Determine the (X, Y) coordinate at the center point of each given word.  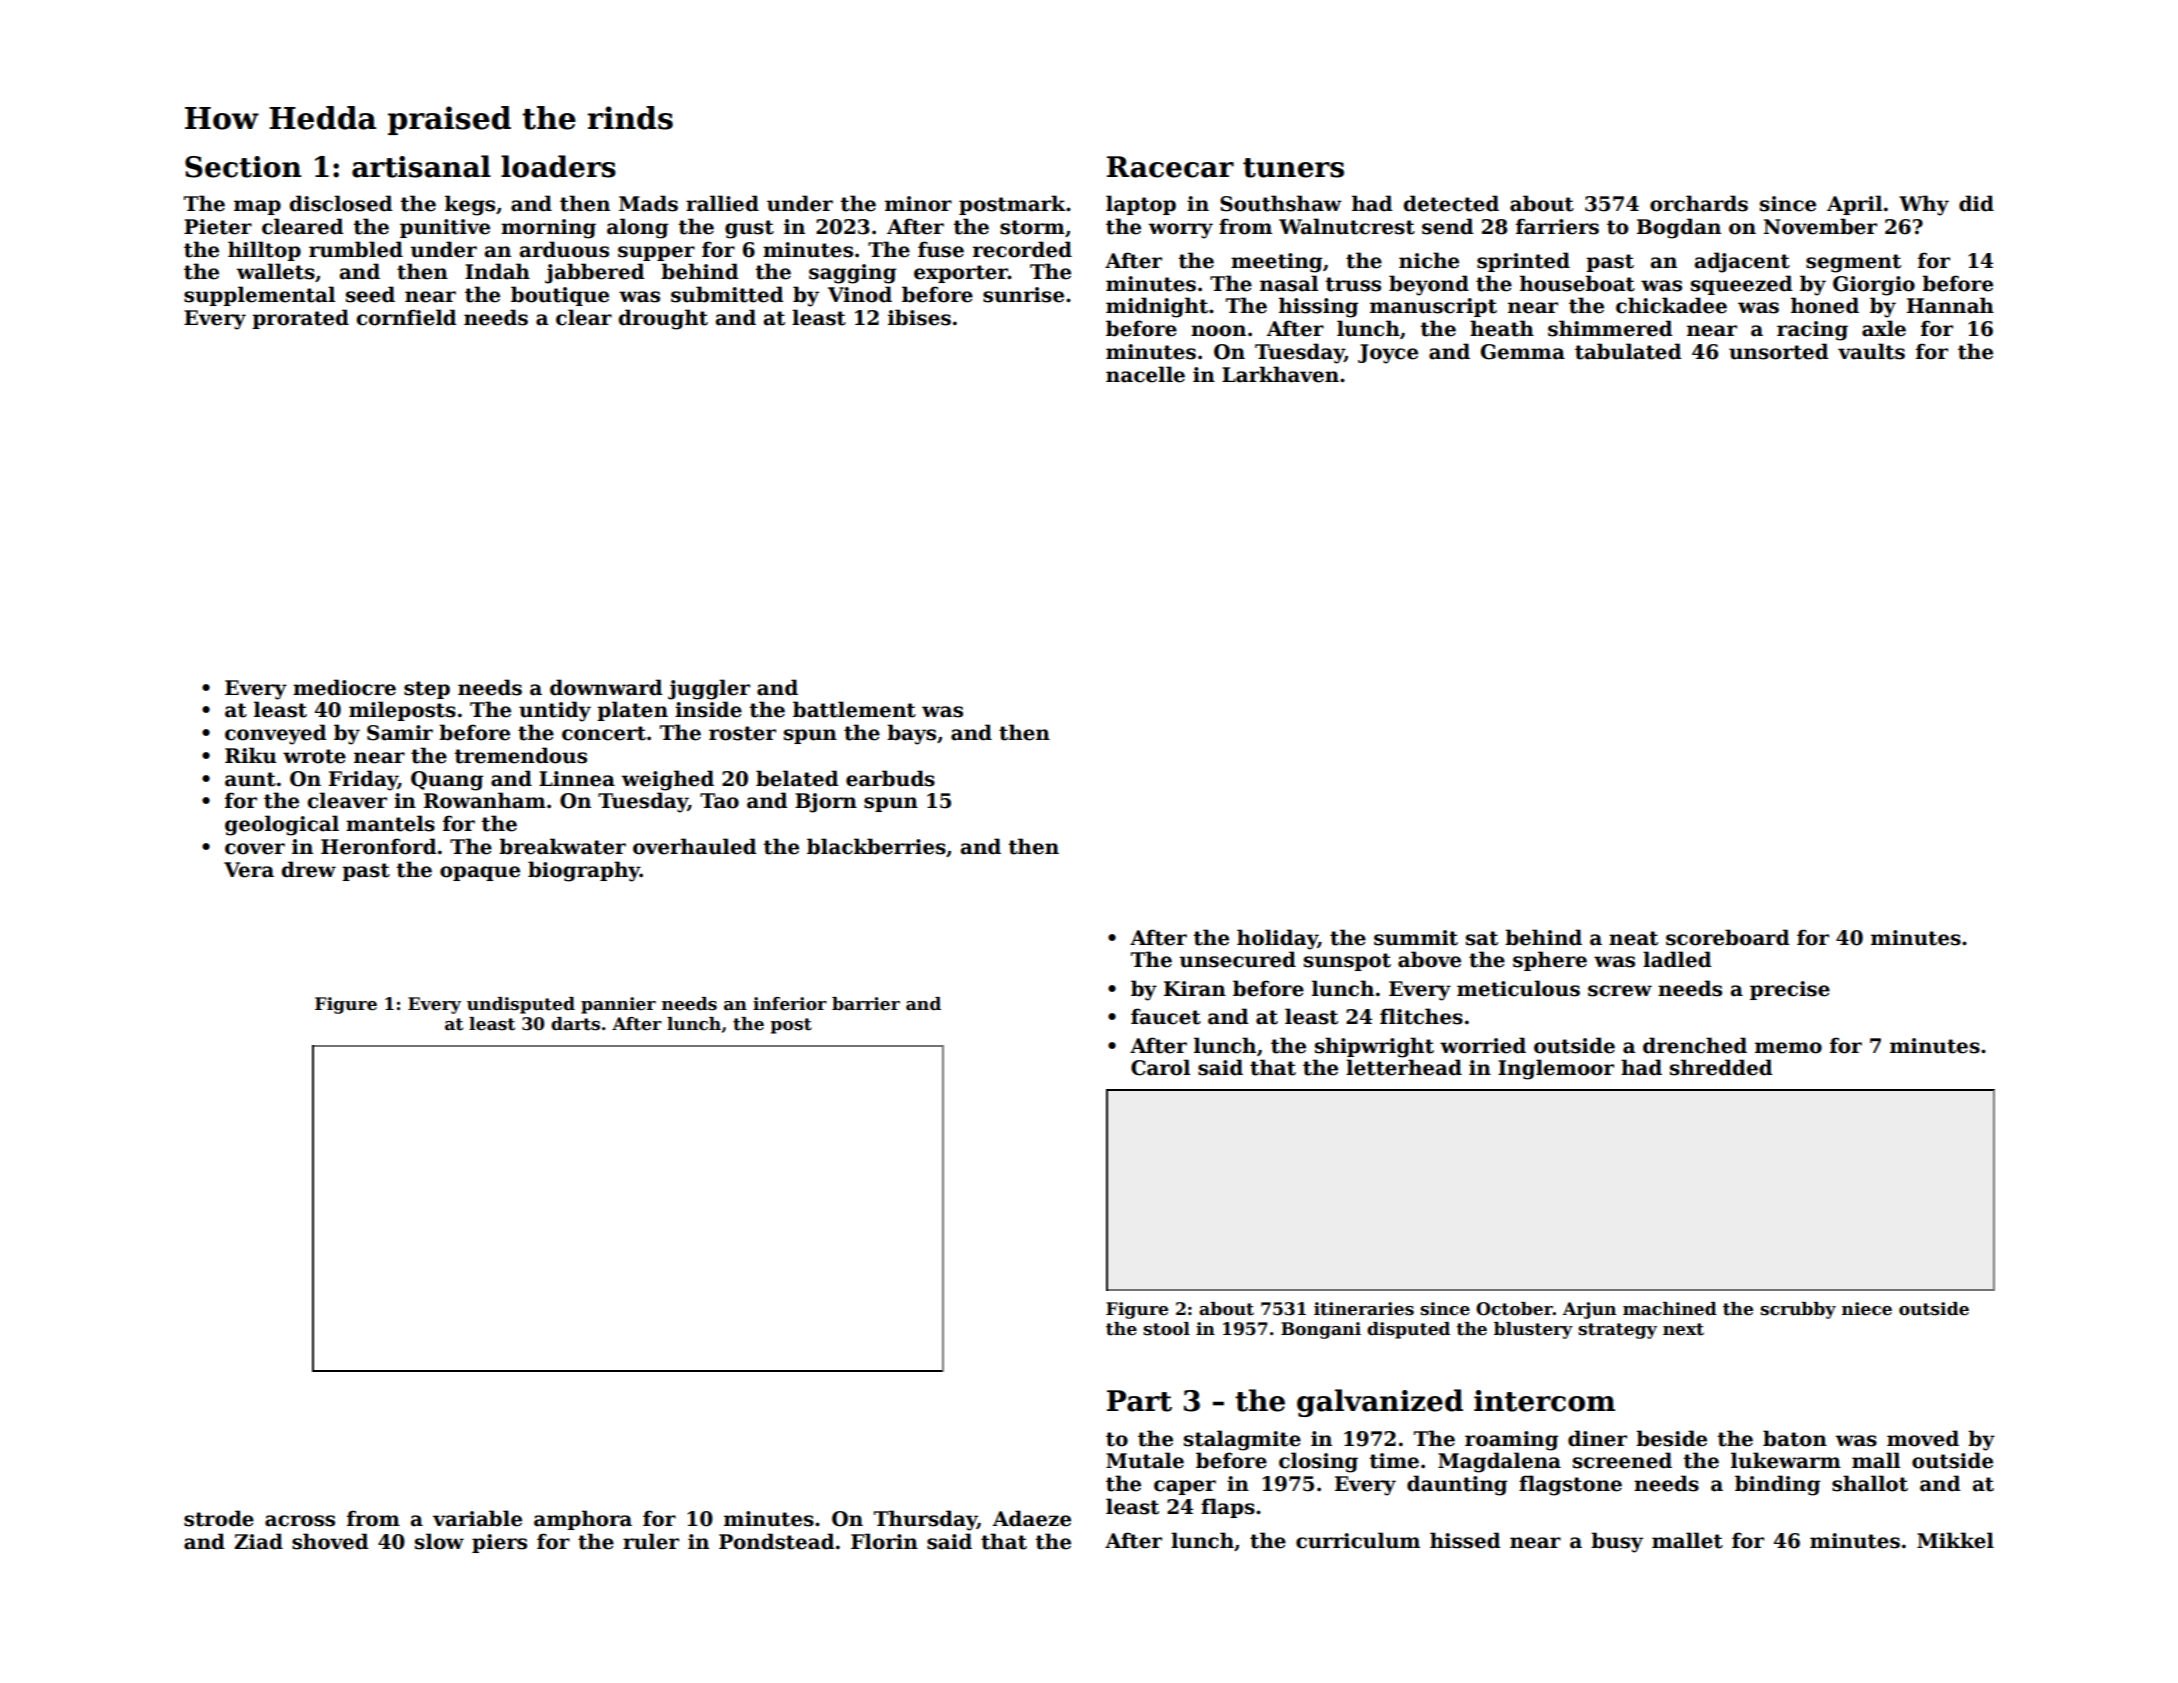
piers (499, 1543)
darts (575, 1024)
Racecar (1170, 167)
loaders (558, 166)
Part (1139, 1401)
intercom (1544, 1401)
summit (1416, 938)
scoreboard (1727, 937)
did (1976, 203)
